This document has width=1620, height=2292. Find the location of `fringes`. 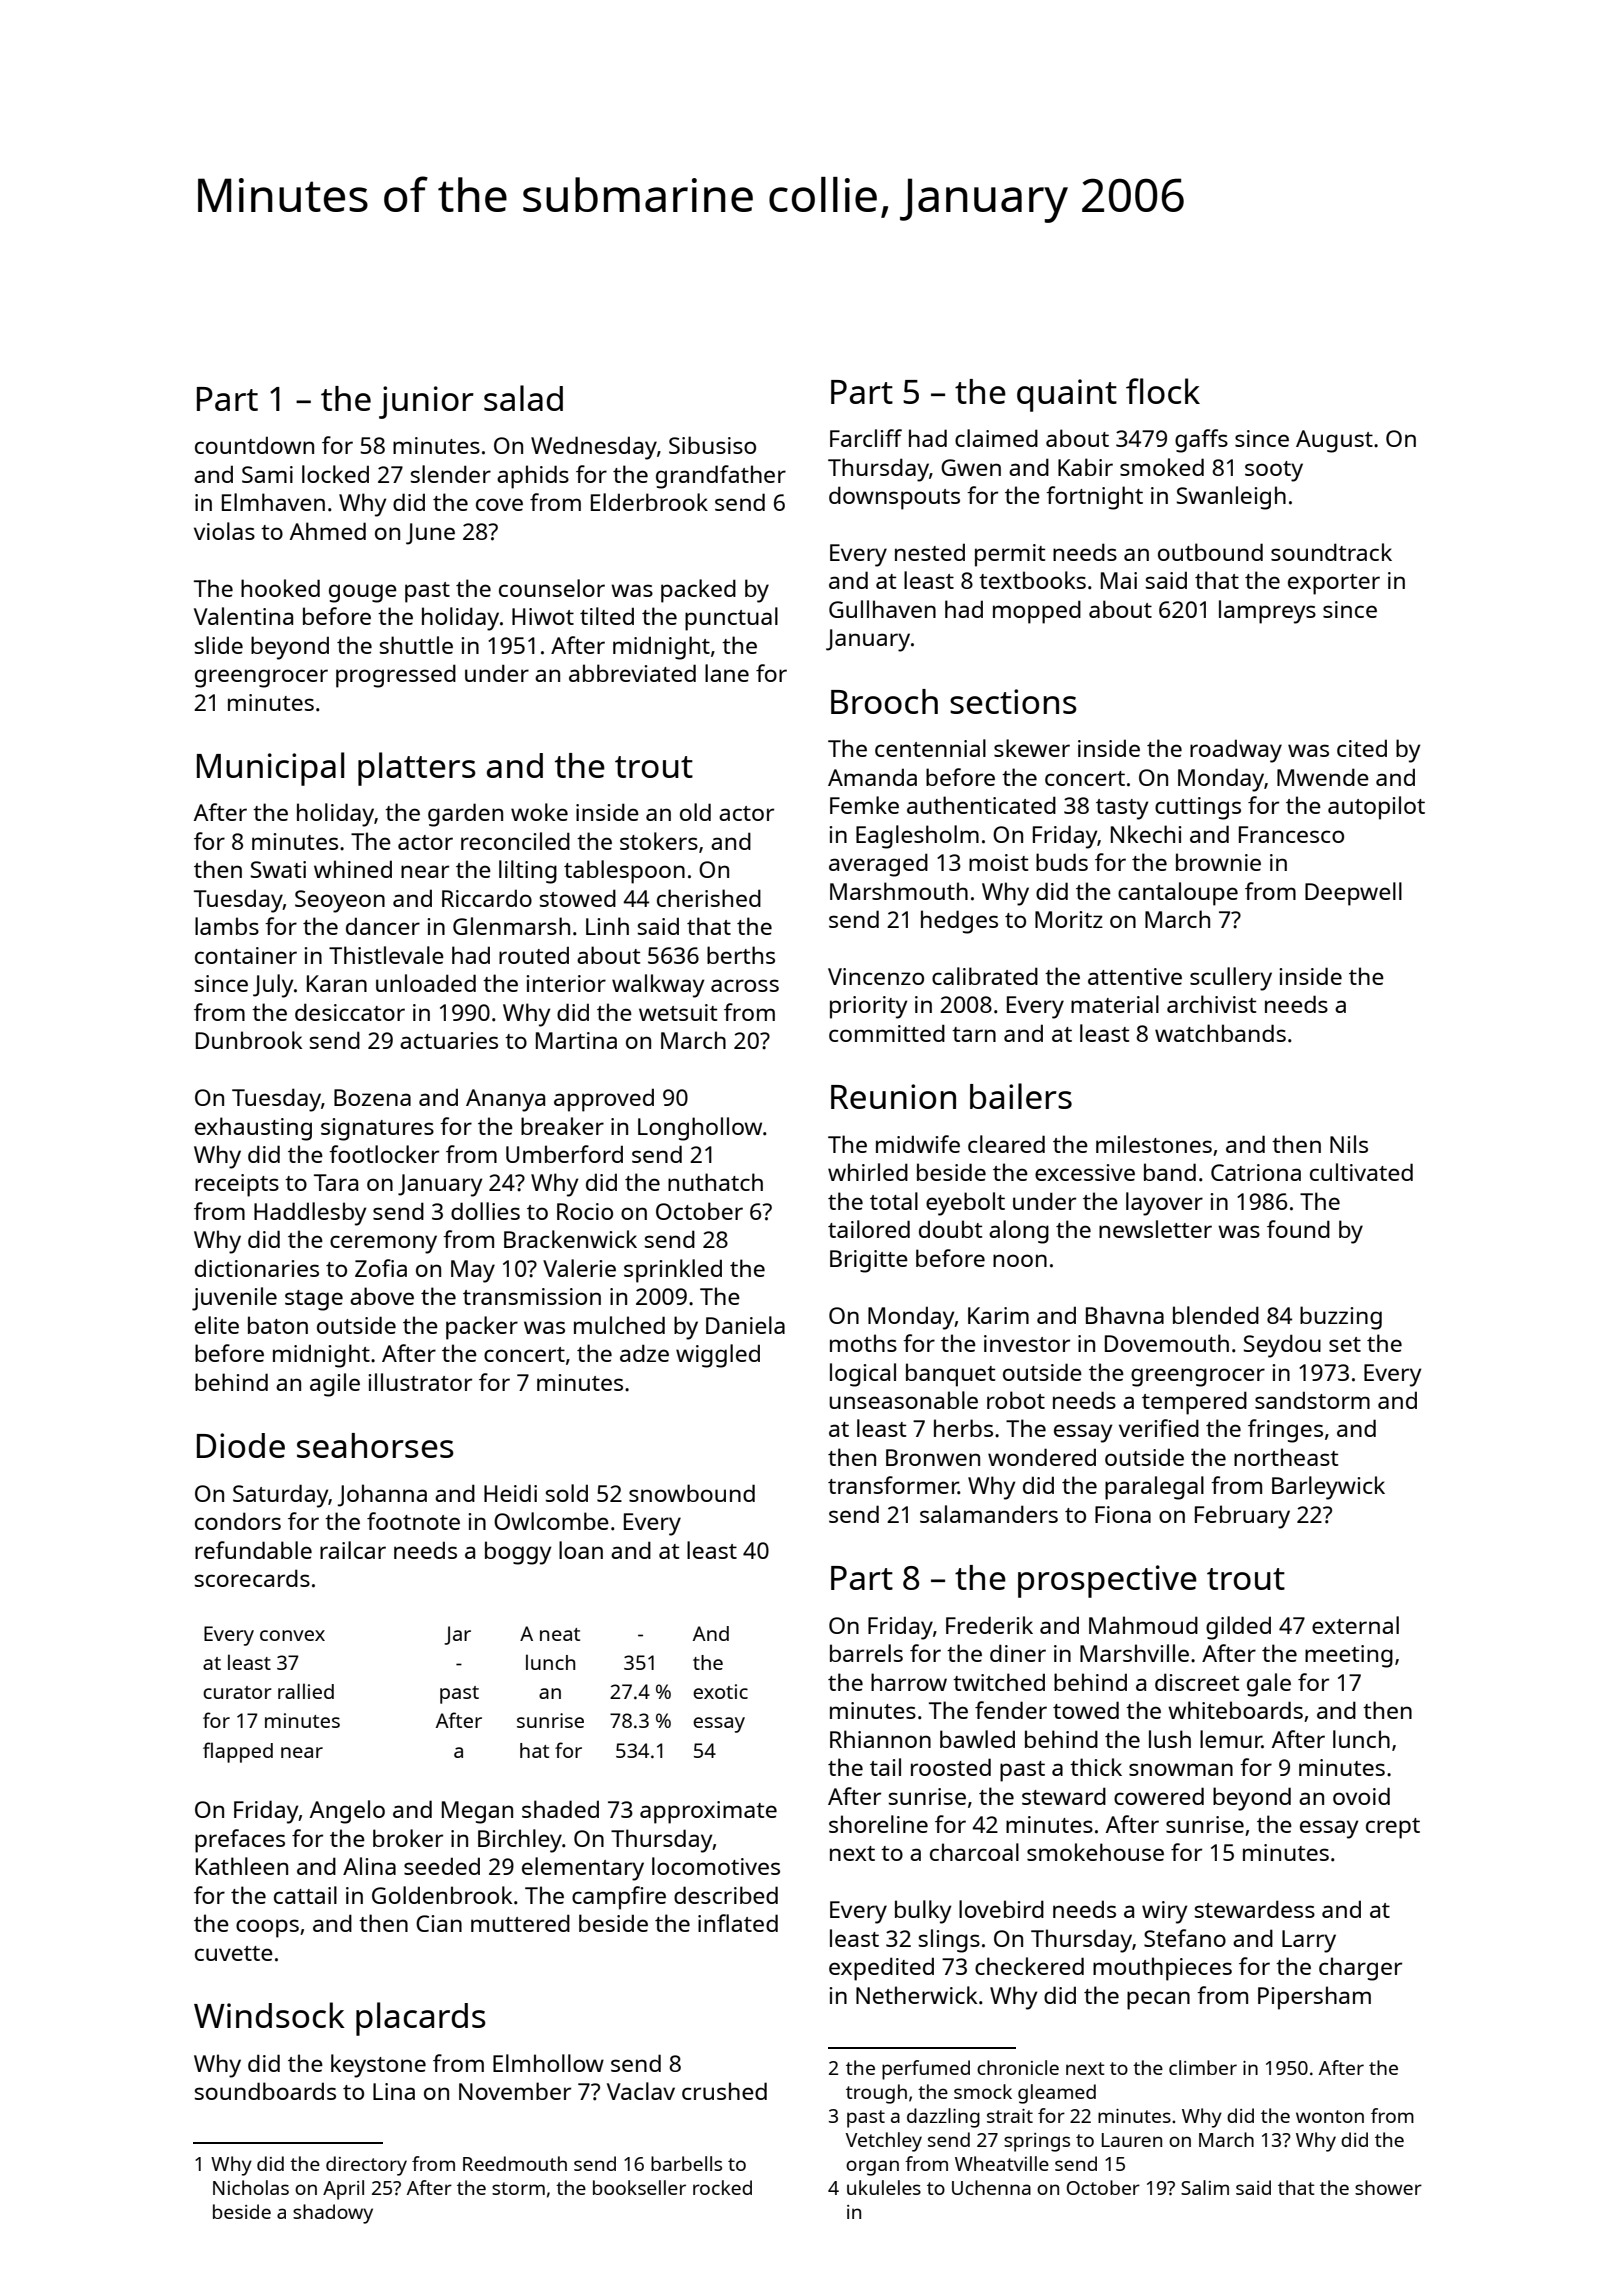

fringes is located at coordinates (1285, 1431).
